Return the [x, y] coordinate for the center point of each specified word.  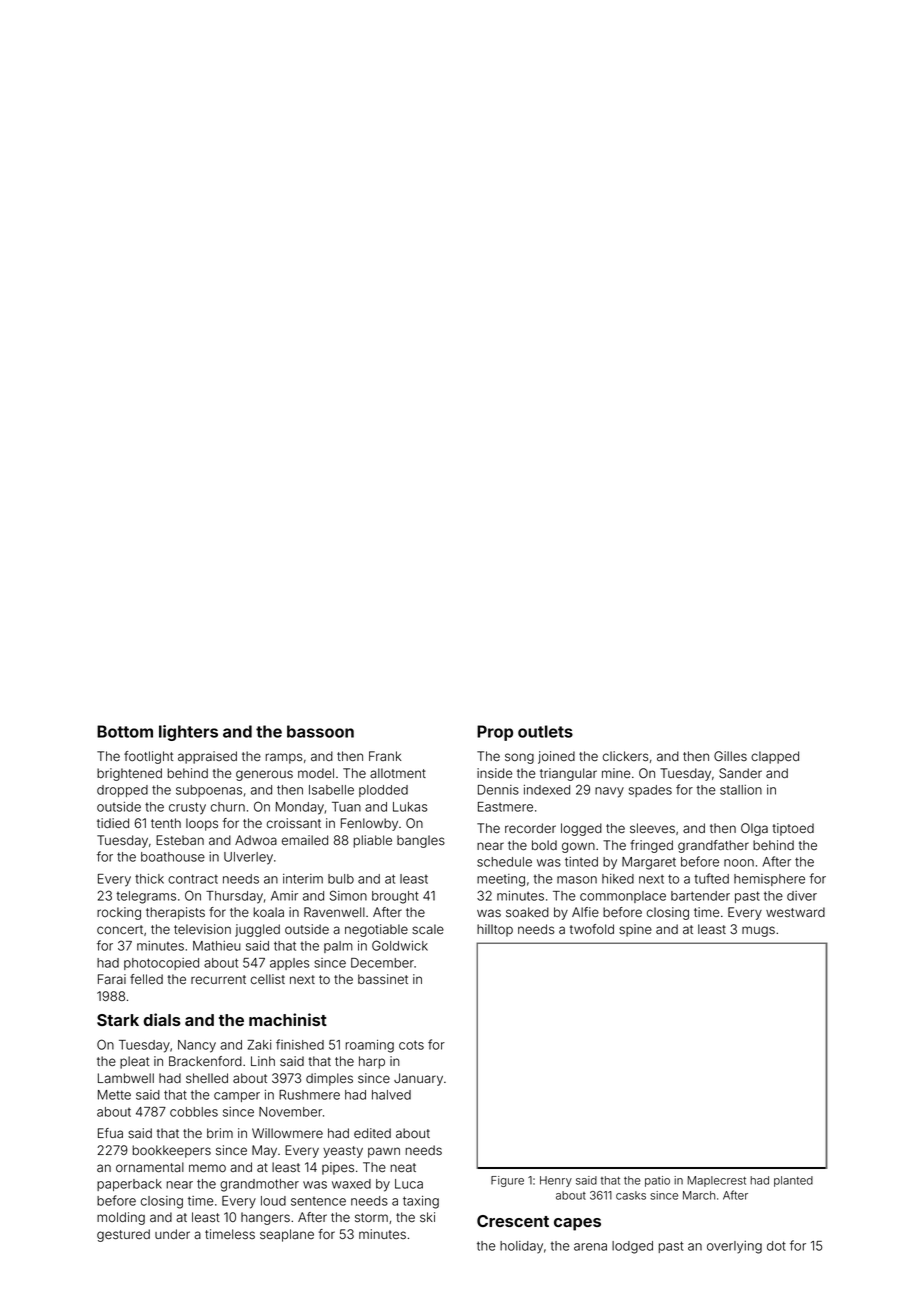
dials [162, 1019]
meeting [501, 880]
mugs [758, 931]
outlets [545, 731]
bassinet [383, 979]
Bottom [125, 731]
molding [121, 1218]
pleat [134, 1062]
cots [411, 1045]
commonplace [623, 897]
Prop [495, 733]
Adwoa [256, 840]
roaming [369, 1046]
